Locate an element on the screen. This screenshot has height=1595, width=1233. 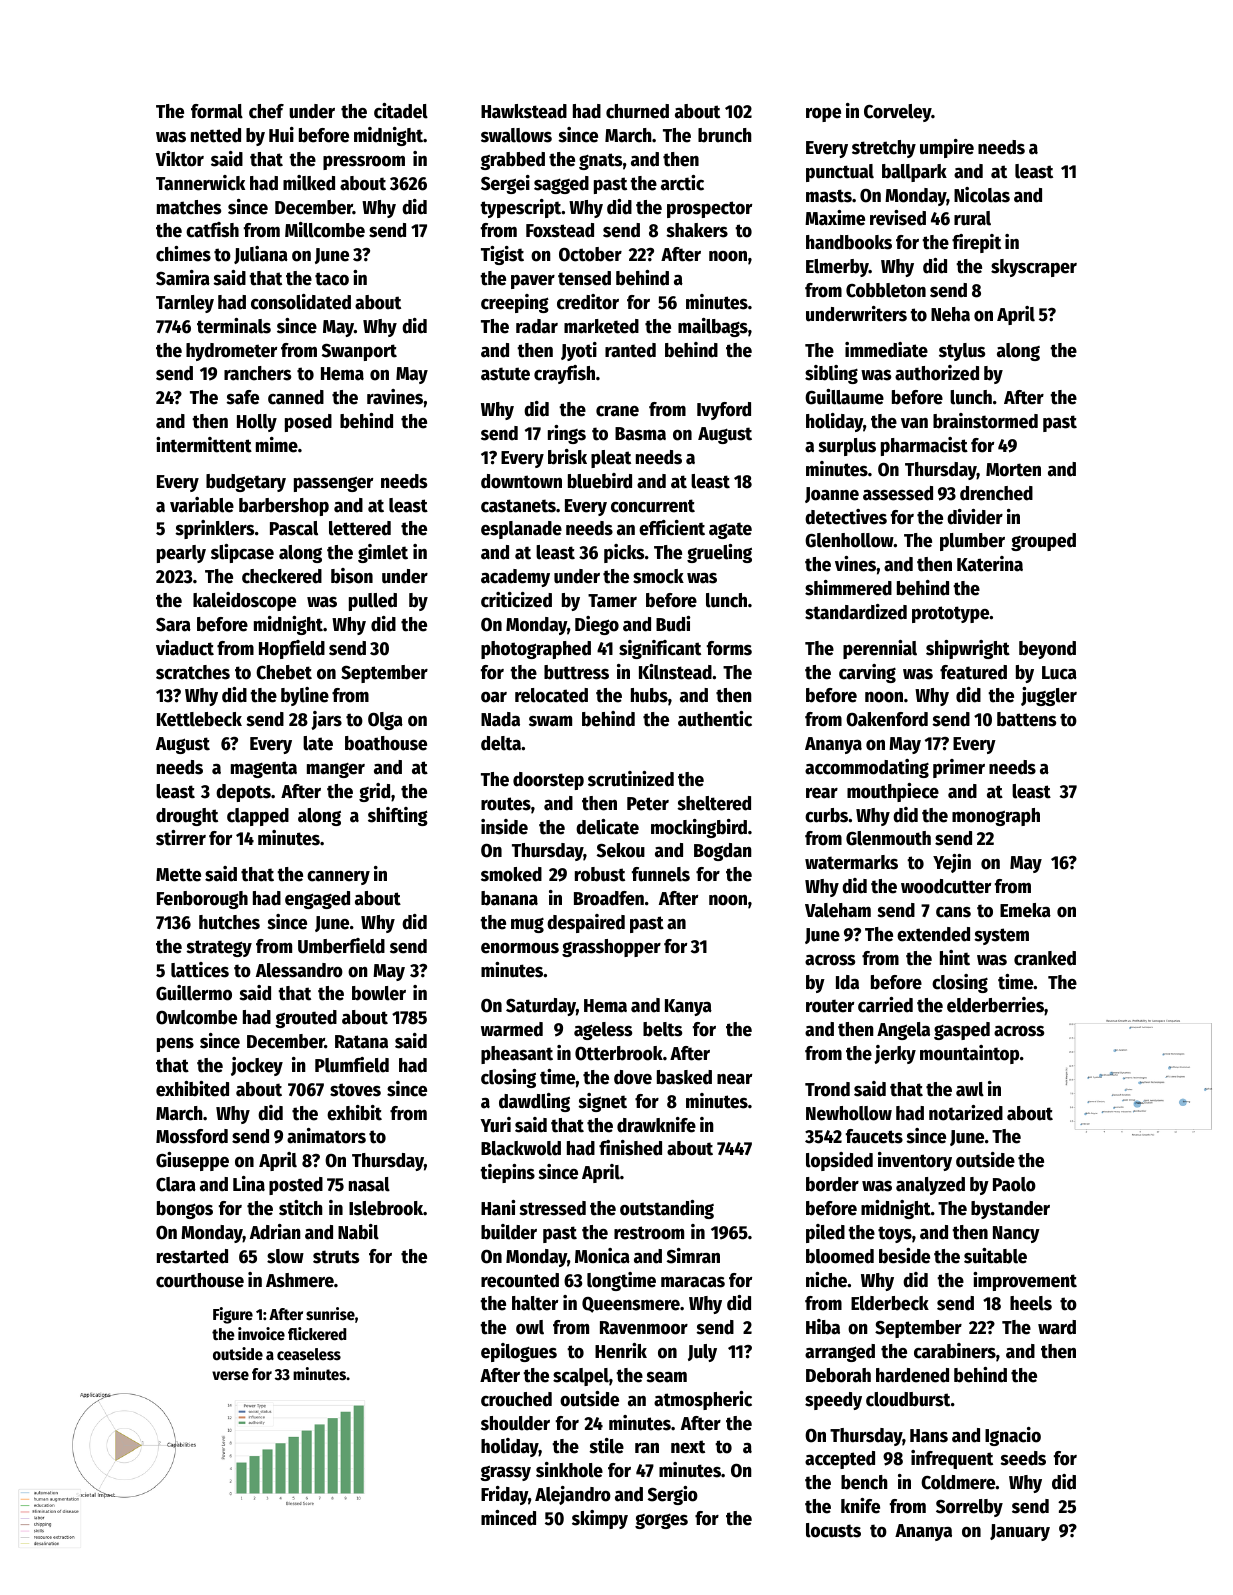
ward is located at coordinates (1057, 1327).
